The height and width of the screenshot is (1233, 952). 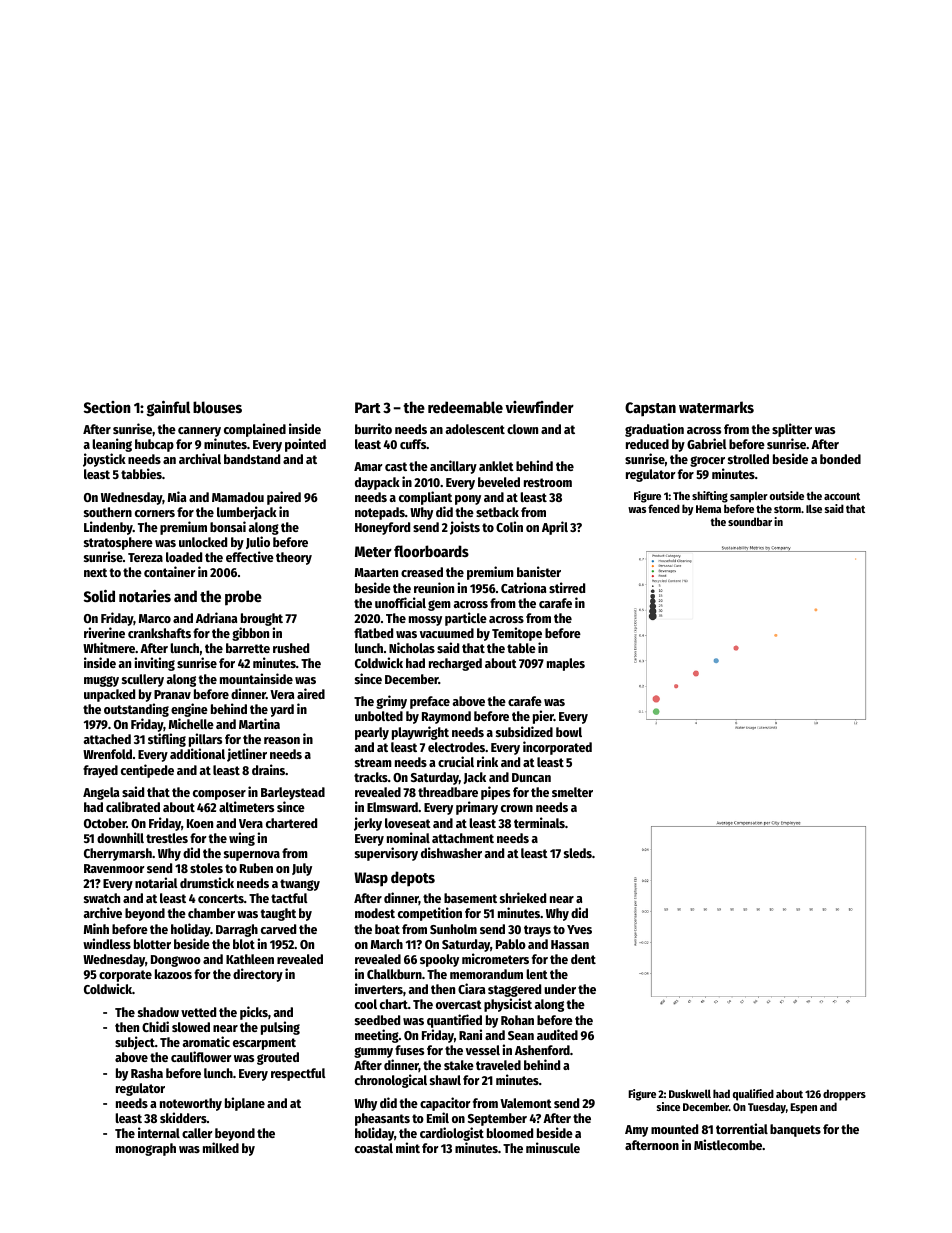 I want to click on joists, so click(x=465, y=528).
